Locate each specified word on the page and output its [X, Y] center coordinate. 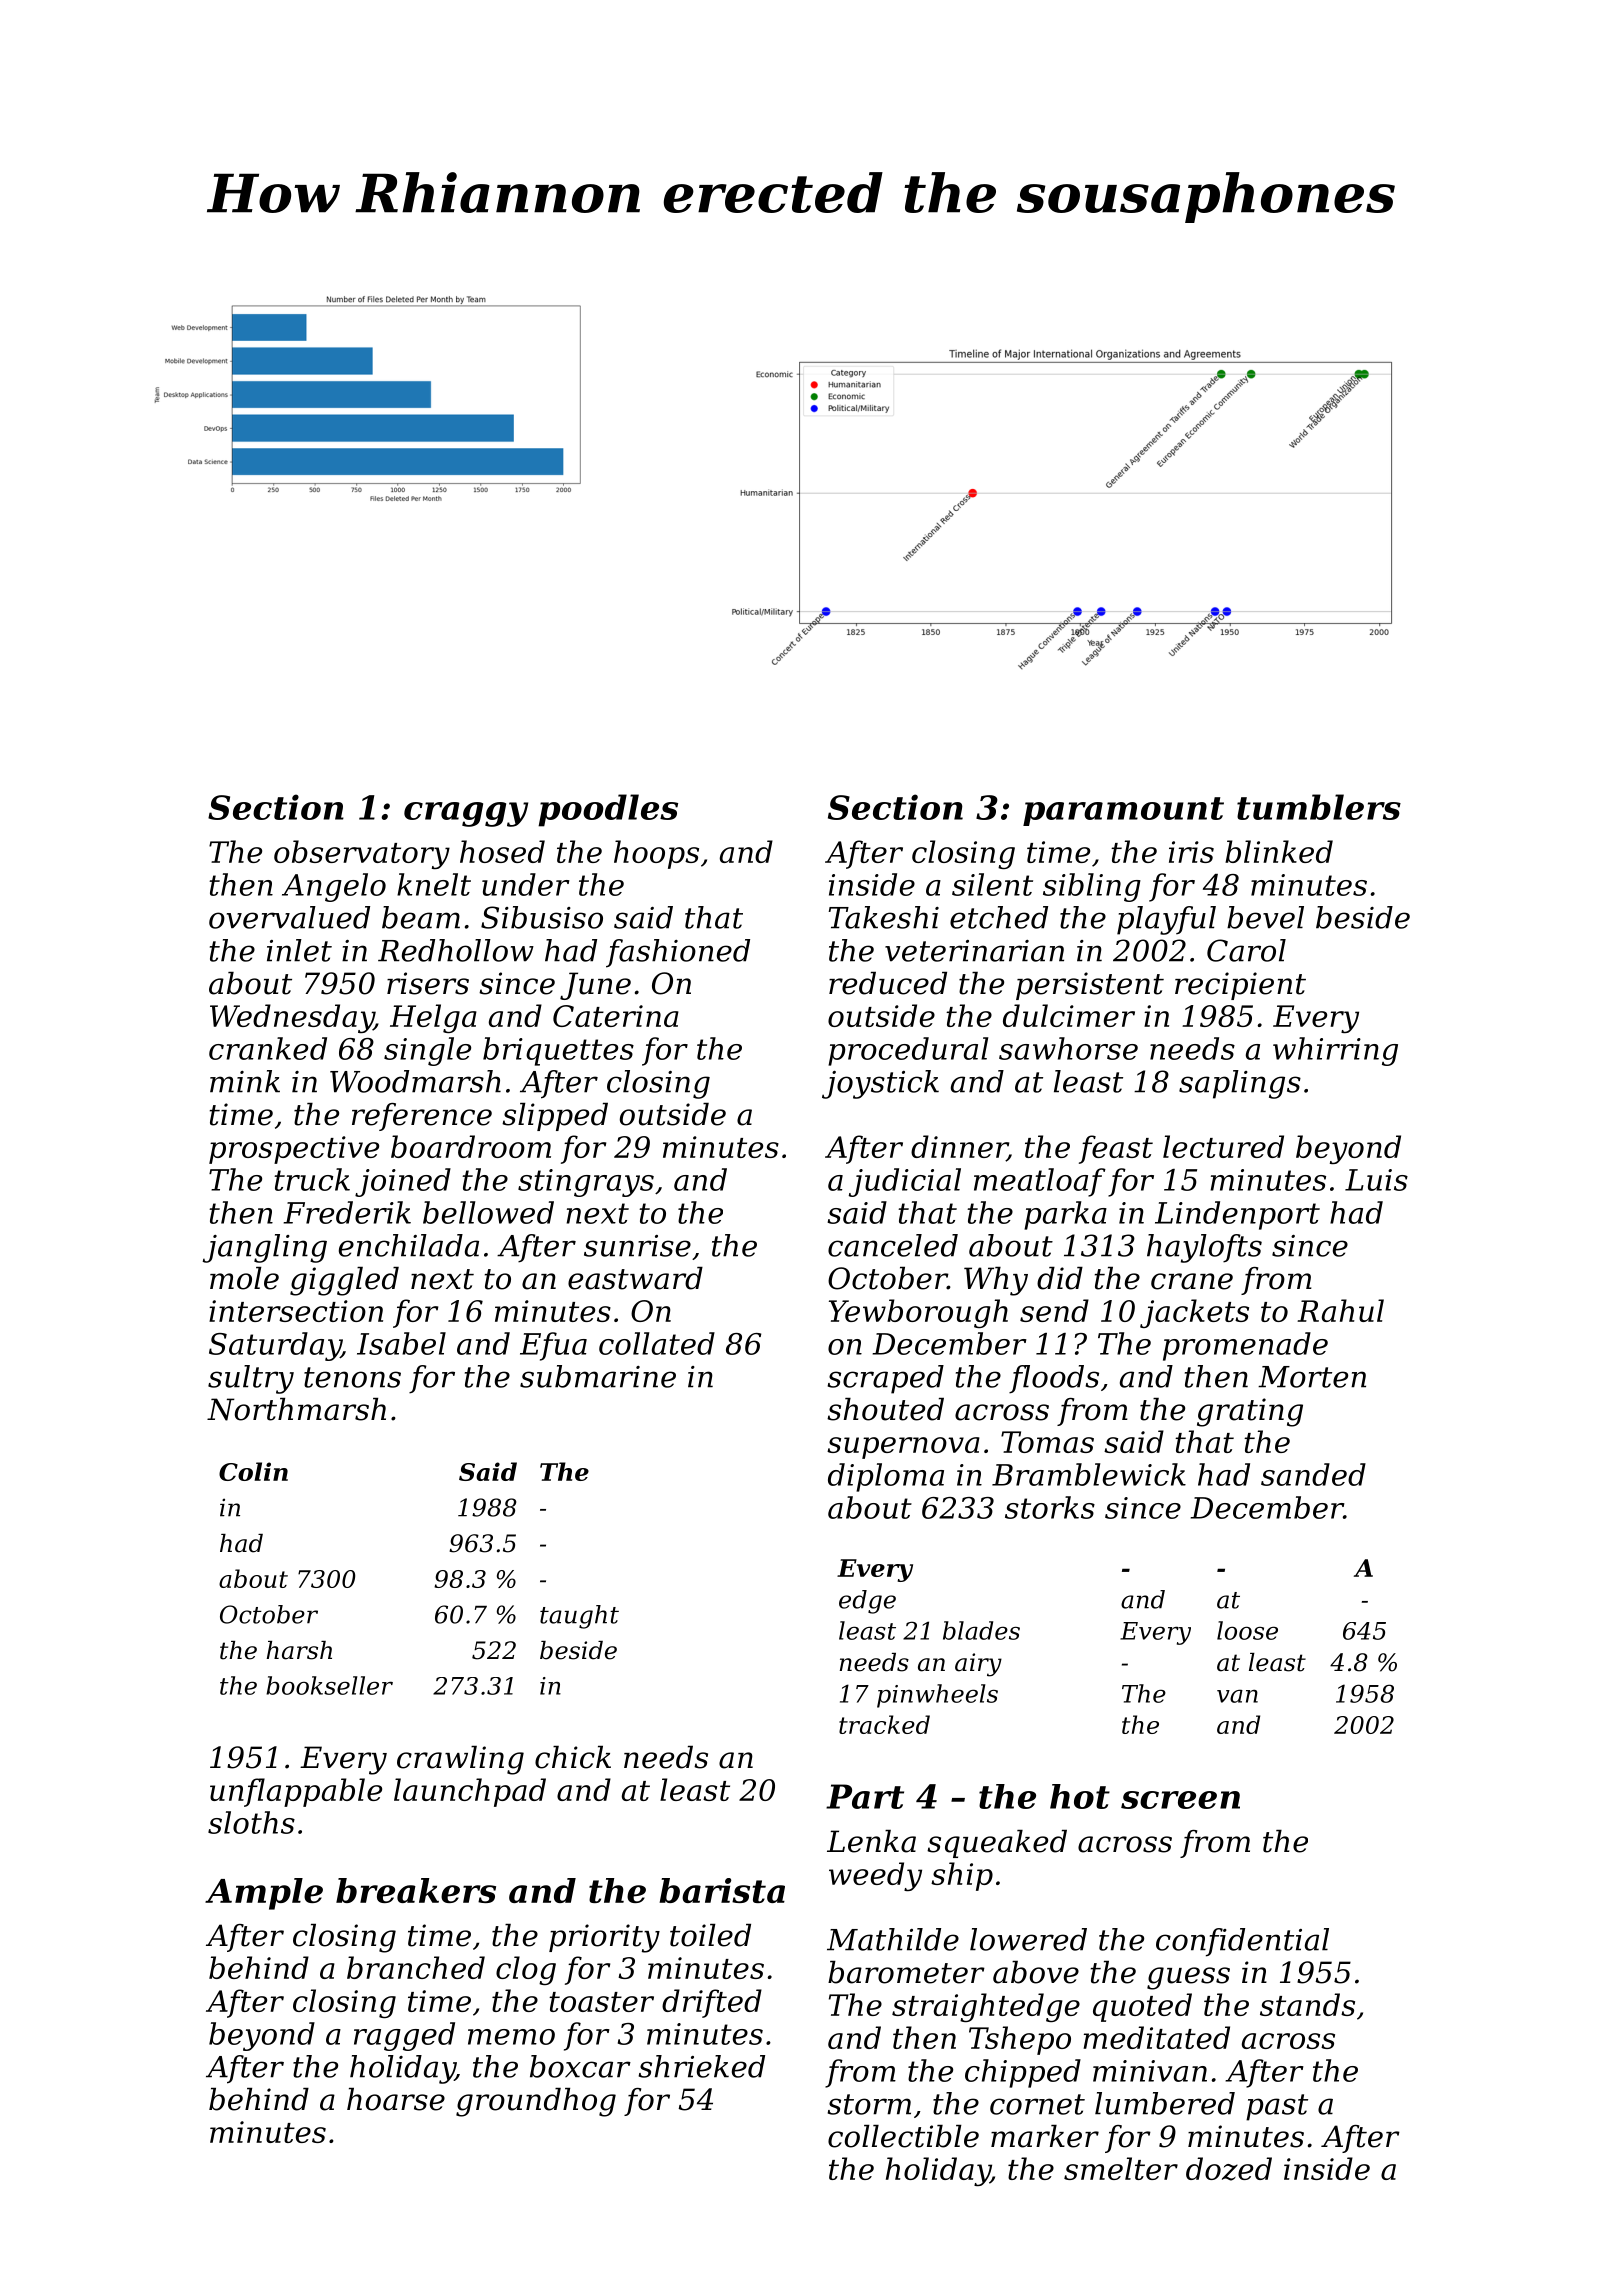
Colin [253, 1471]
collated [657, 1343]
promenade [1245, 1346]
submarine [598, 1376]
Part [865, 1796]
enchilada [409, 1245]
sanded [1313, 1474]
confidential [1242, 1942]
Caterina [616, 1016]
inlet [299, 950]
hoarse [396, 2099]
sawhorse [1068, 1048]
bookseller [329, 1685]
